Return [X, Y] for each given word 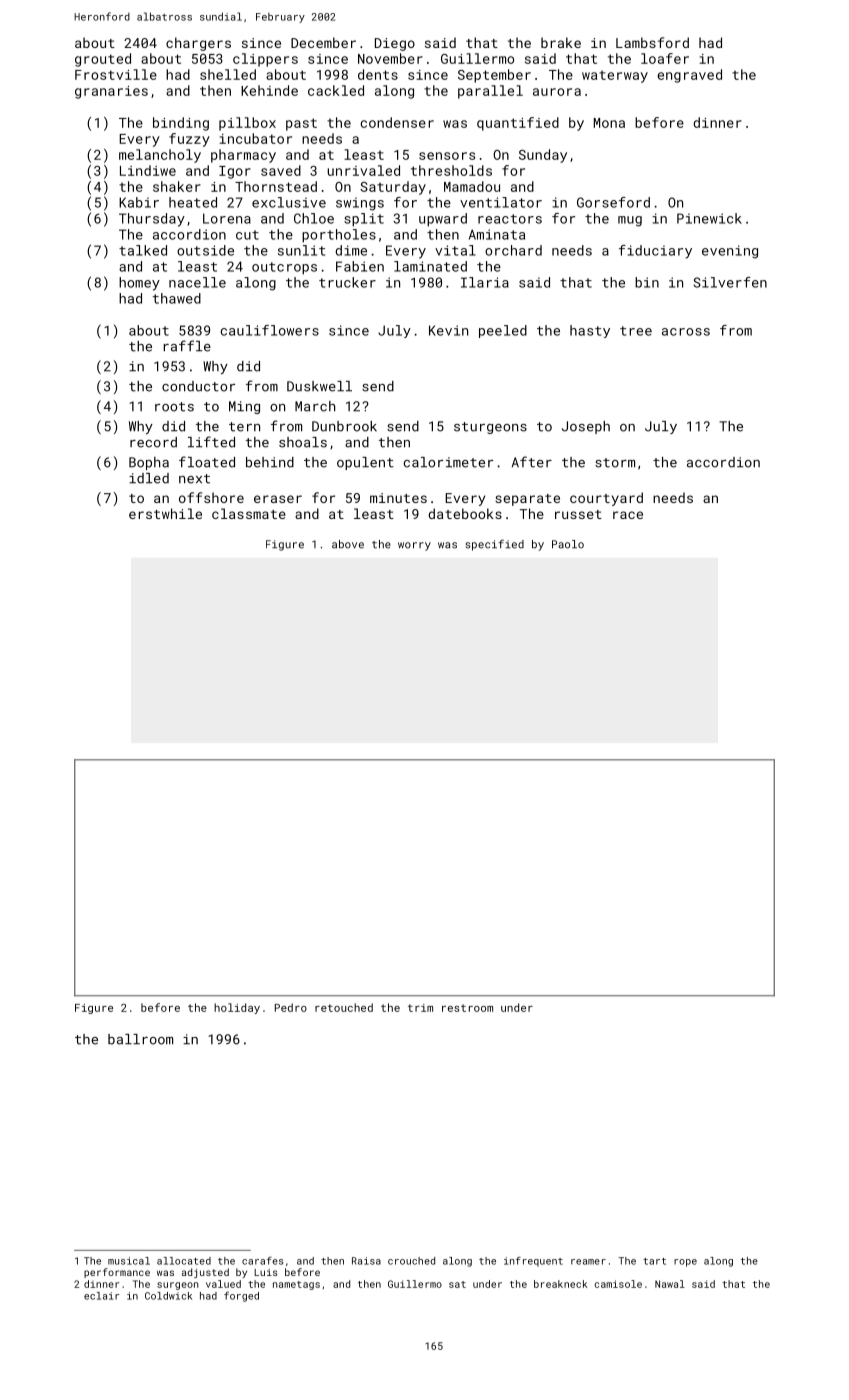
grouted [103, 60]
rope [685, 1263]
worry [414, 546]
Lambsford [652, 42]
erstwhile [165, 513]
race [628, 515]
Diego [395, 44]
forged [241, 1296]
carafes [262, 1260]
